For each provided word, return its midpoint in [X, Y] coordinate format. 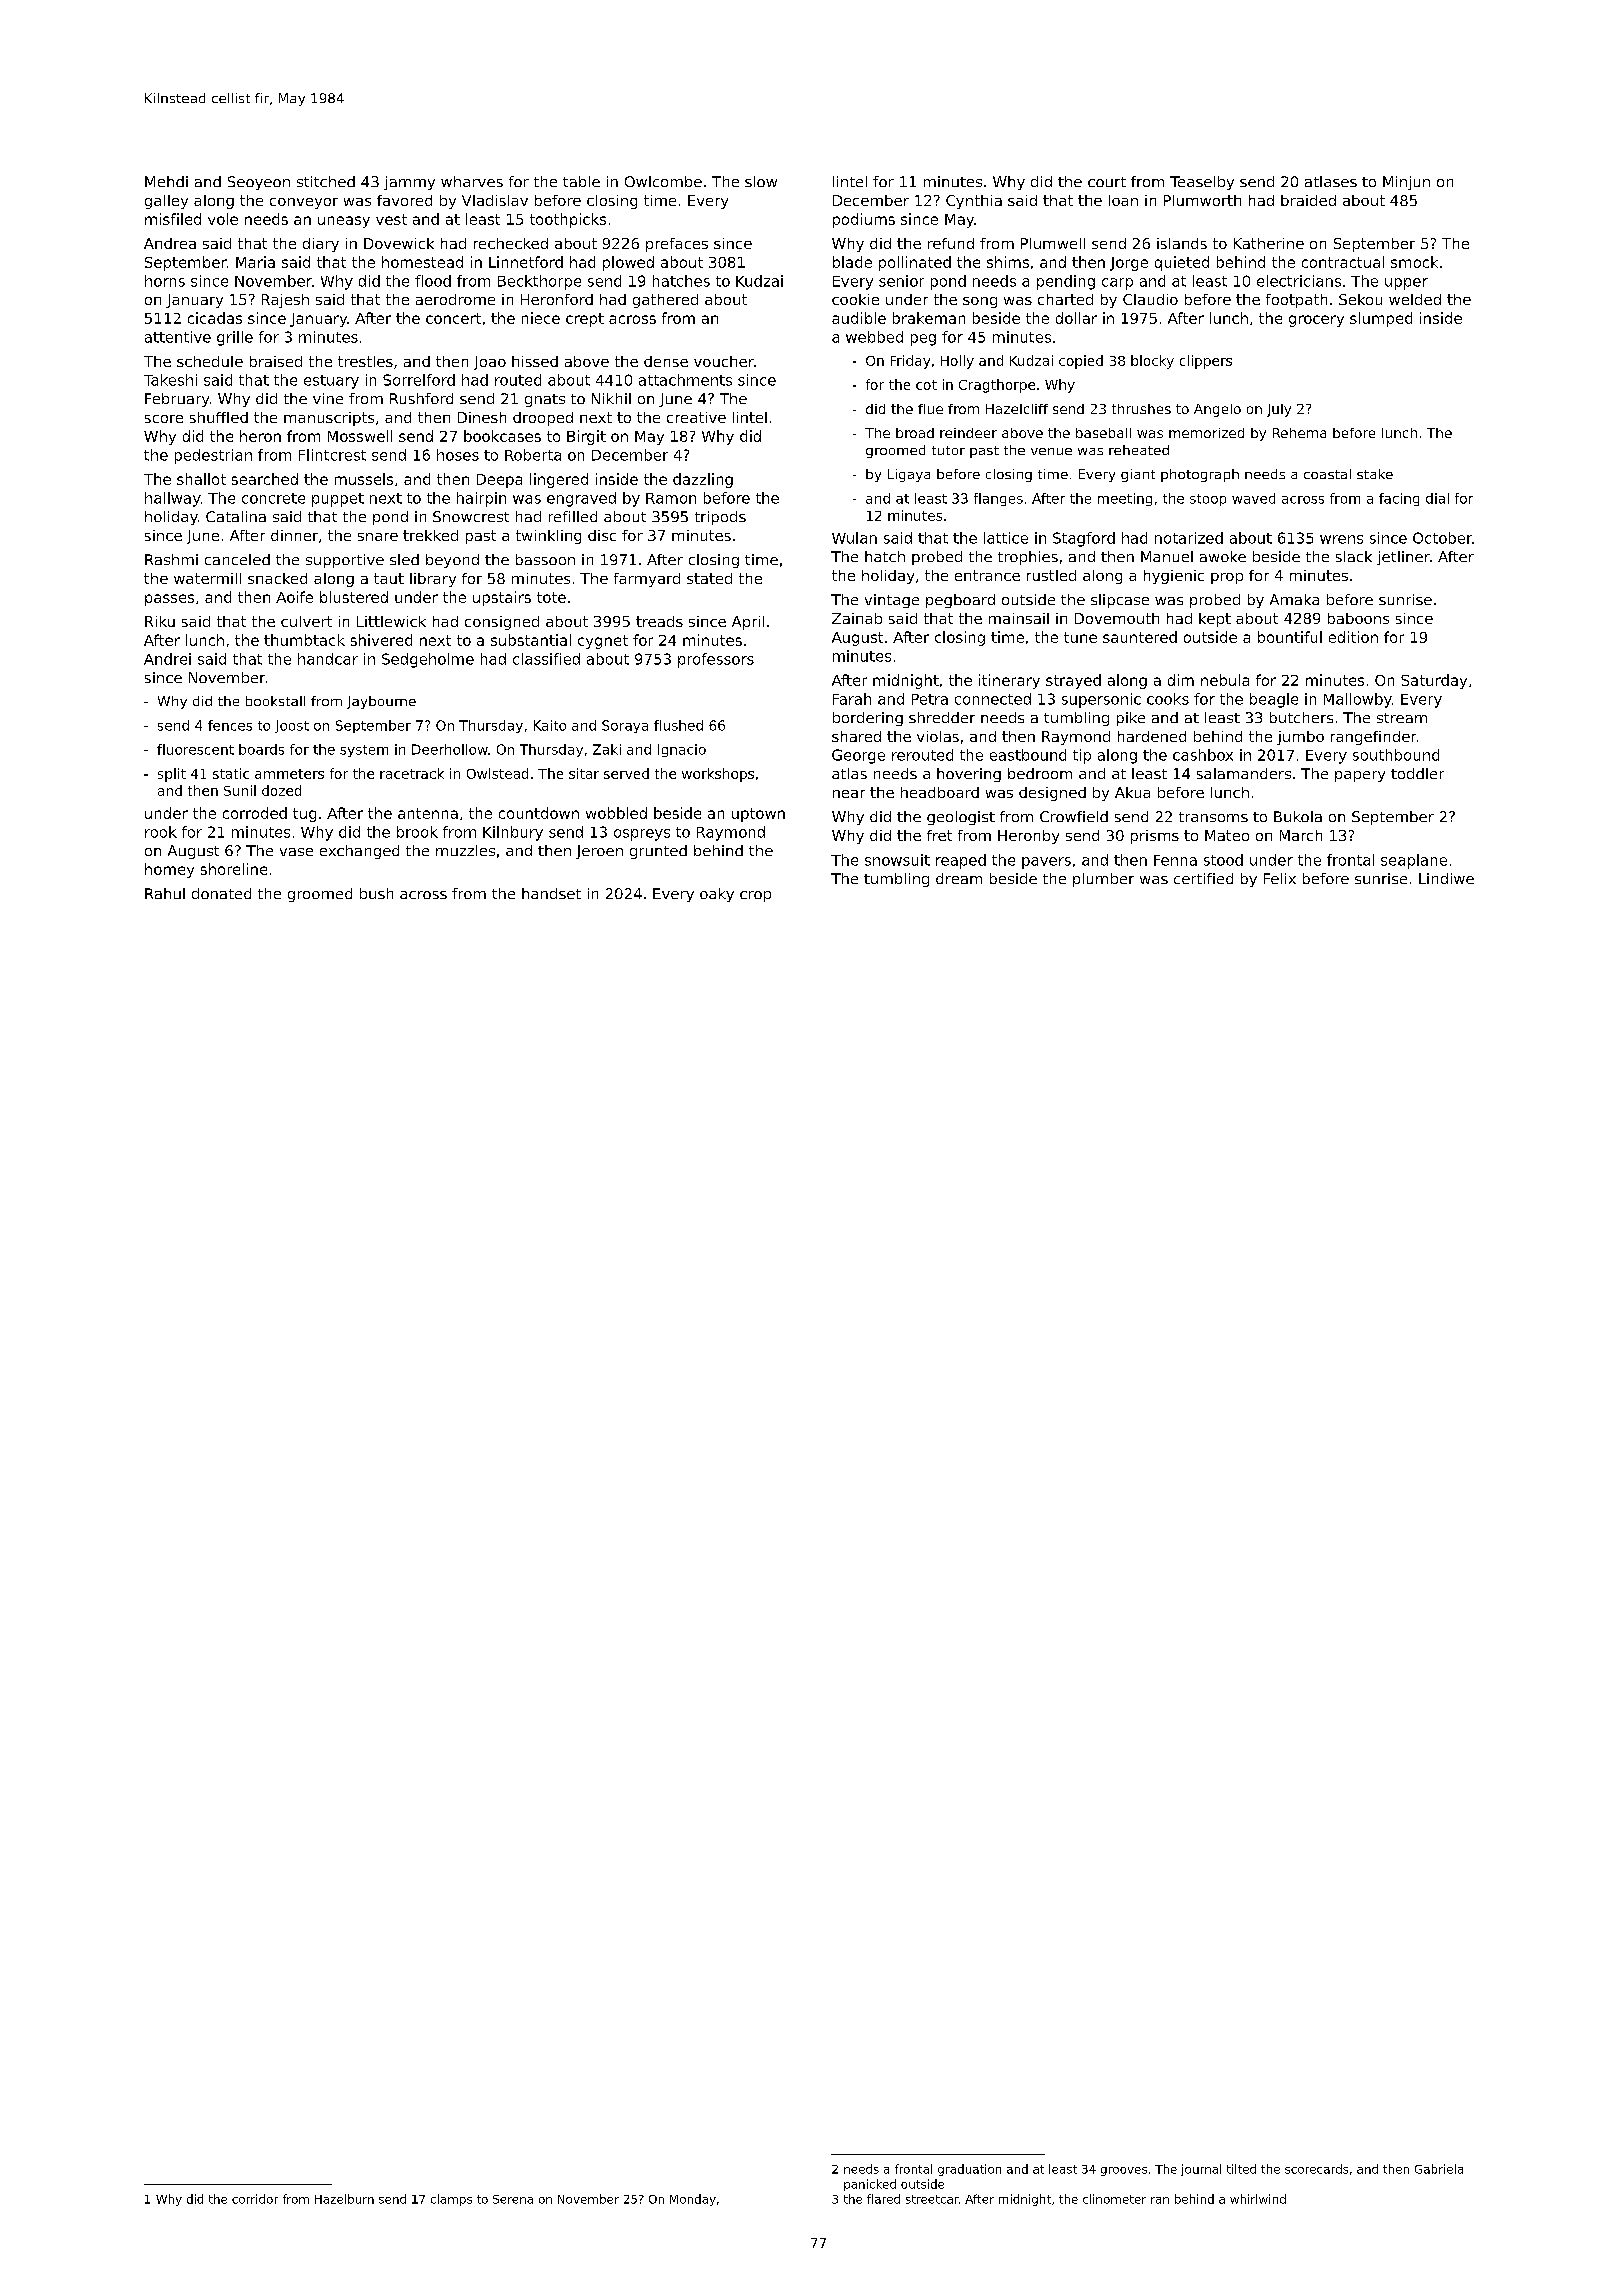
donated [221, 893]
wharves [472, 181]
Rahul [165, 893]
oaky [717, 895]
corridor [255, 2199]
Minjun [1406, 183]
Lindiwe [1446, 878]
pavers [1046, 863]
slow [761, 181]
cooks [1168, 699]
